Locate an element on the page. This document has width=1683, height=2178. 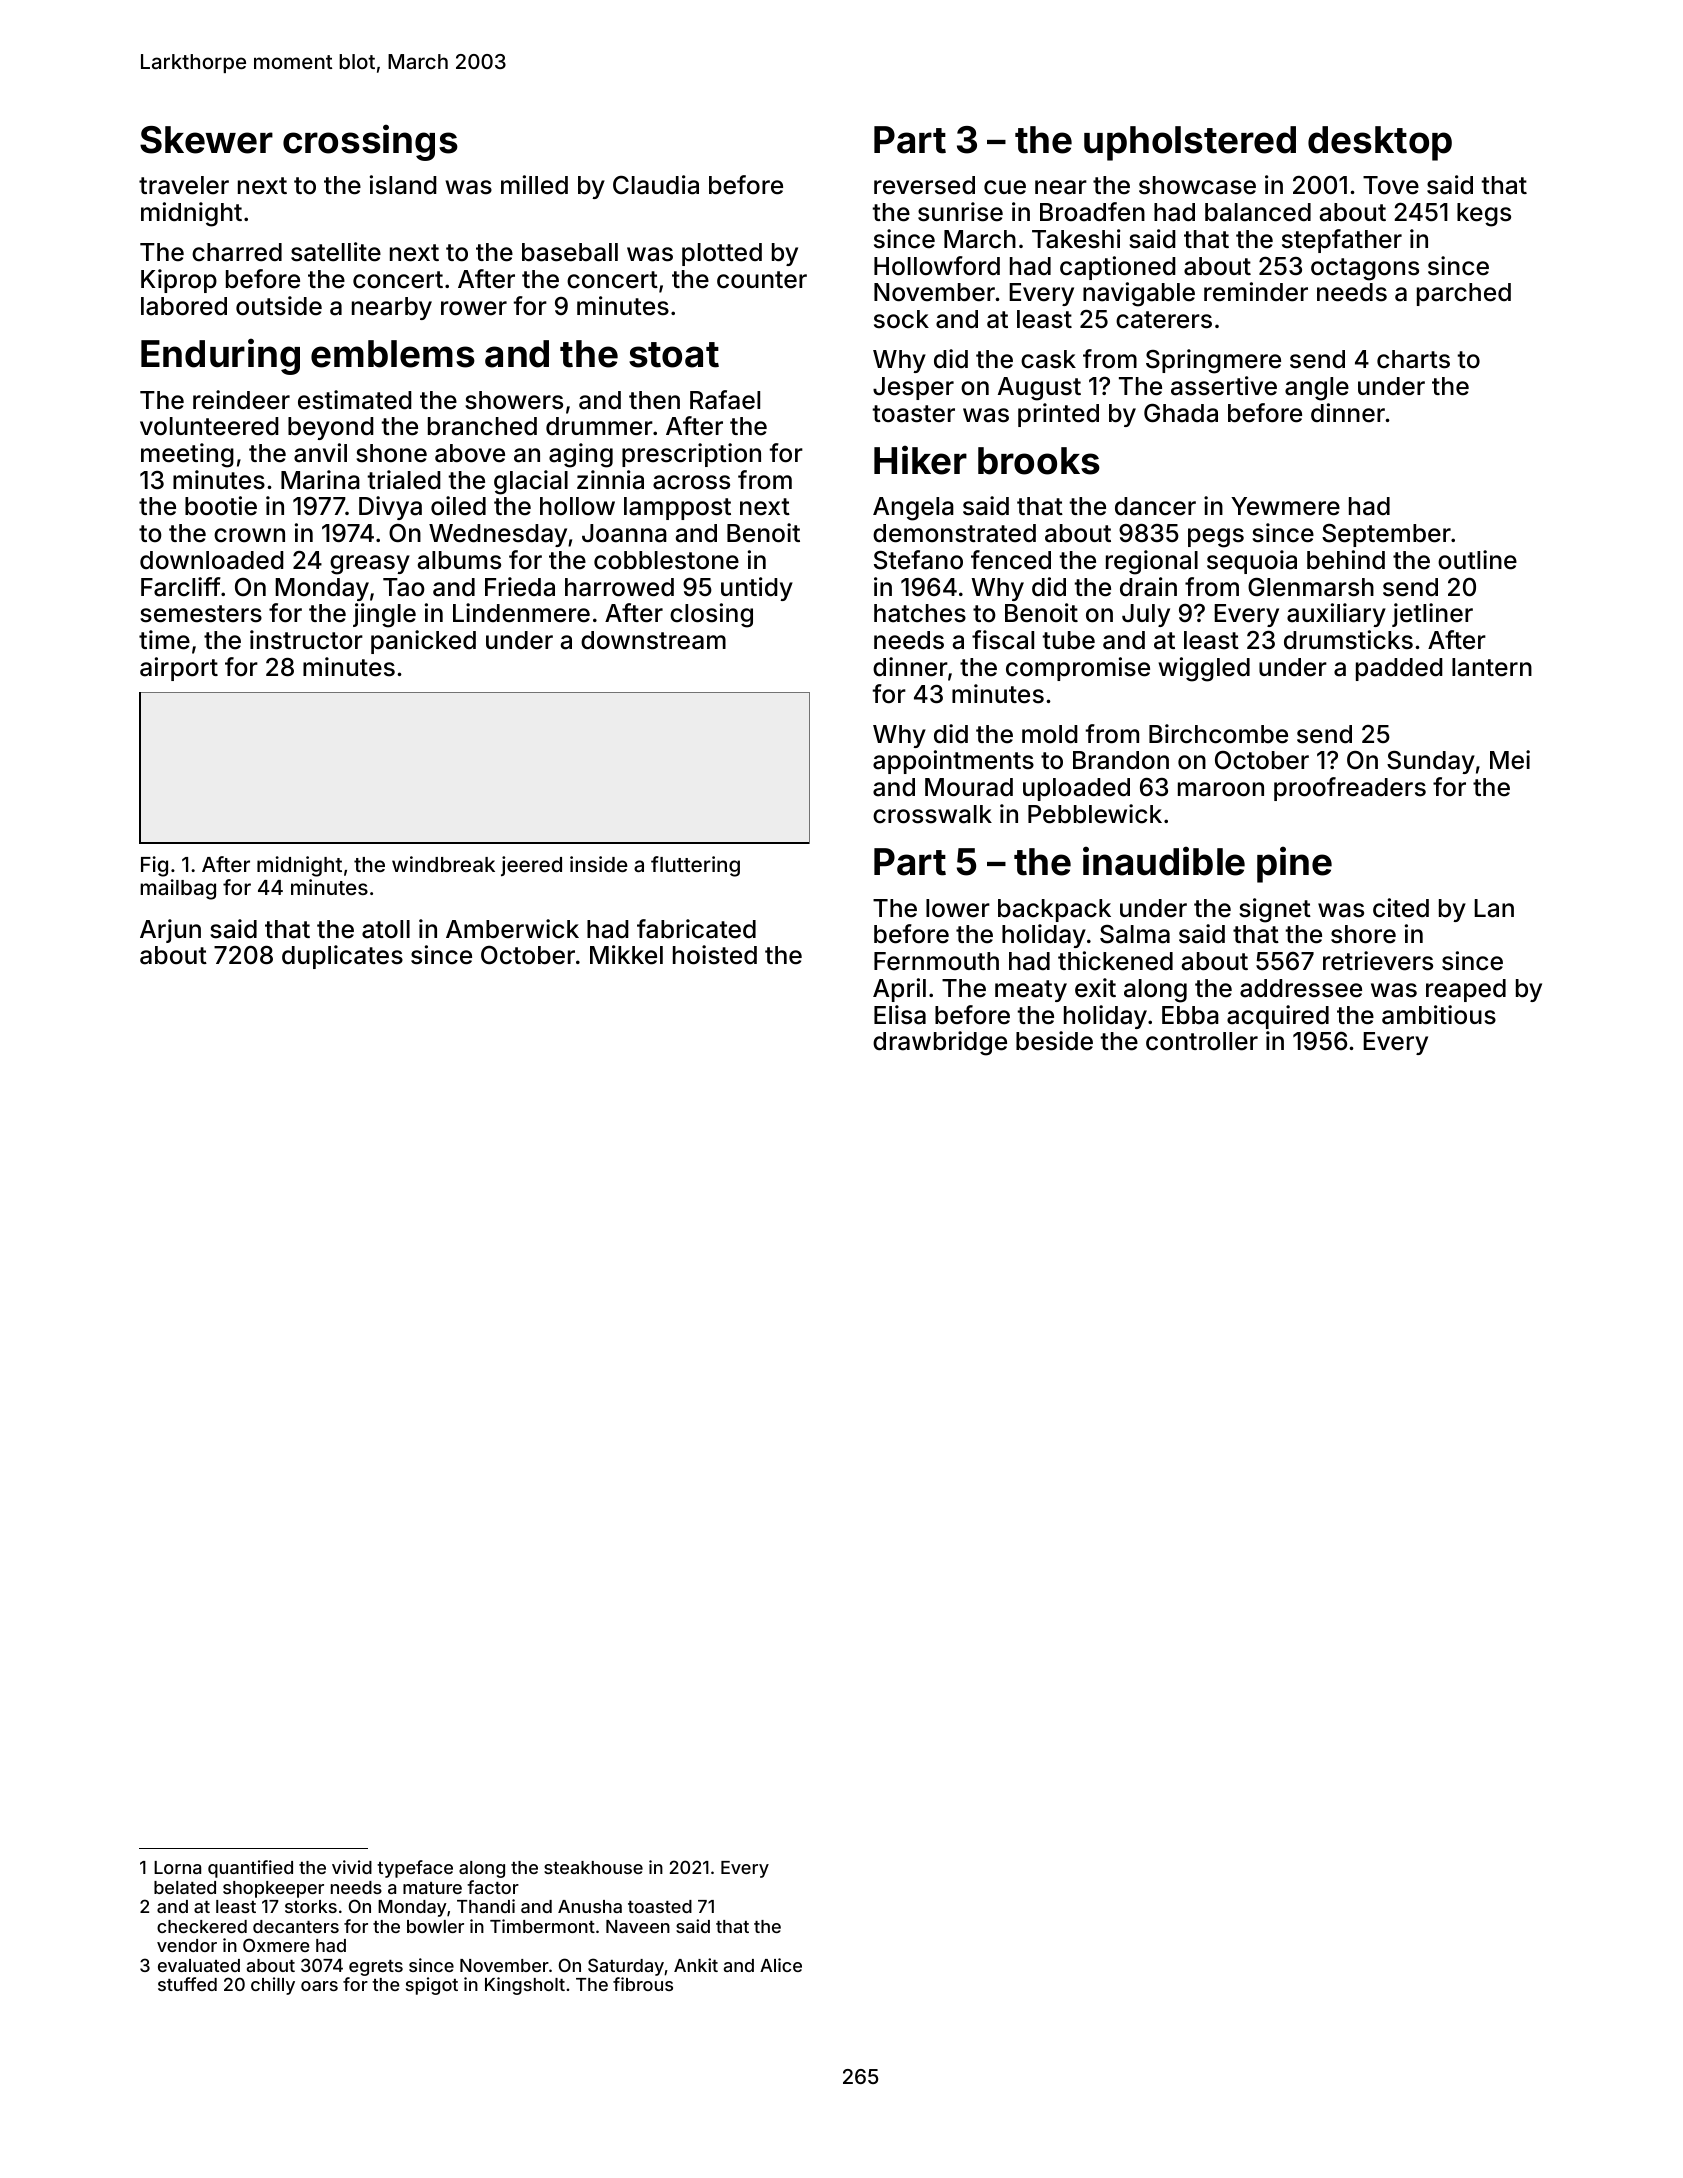
then is located at coordinates (654, 400).
